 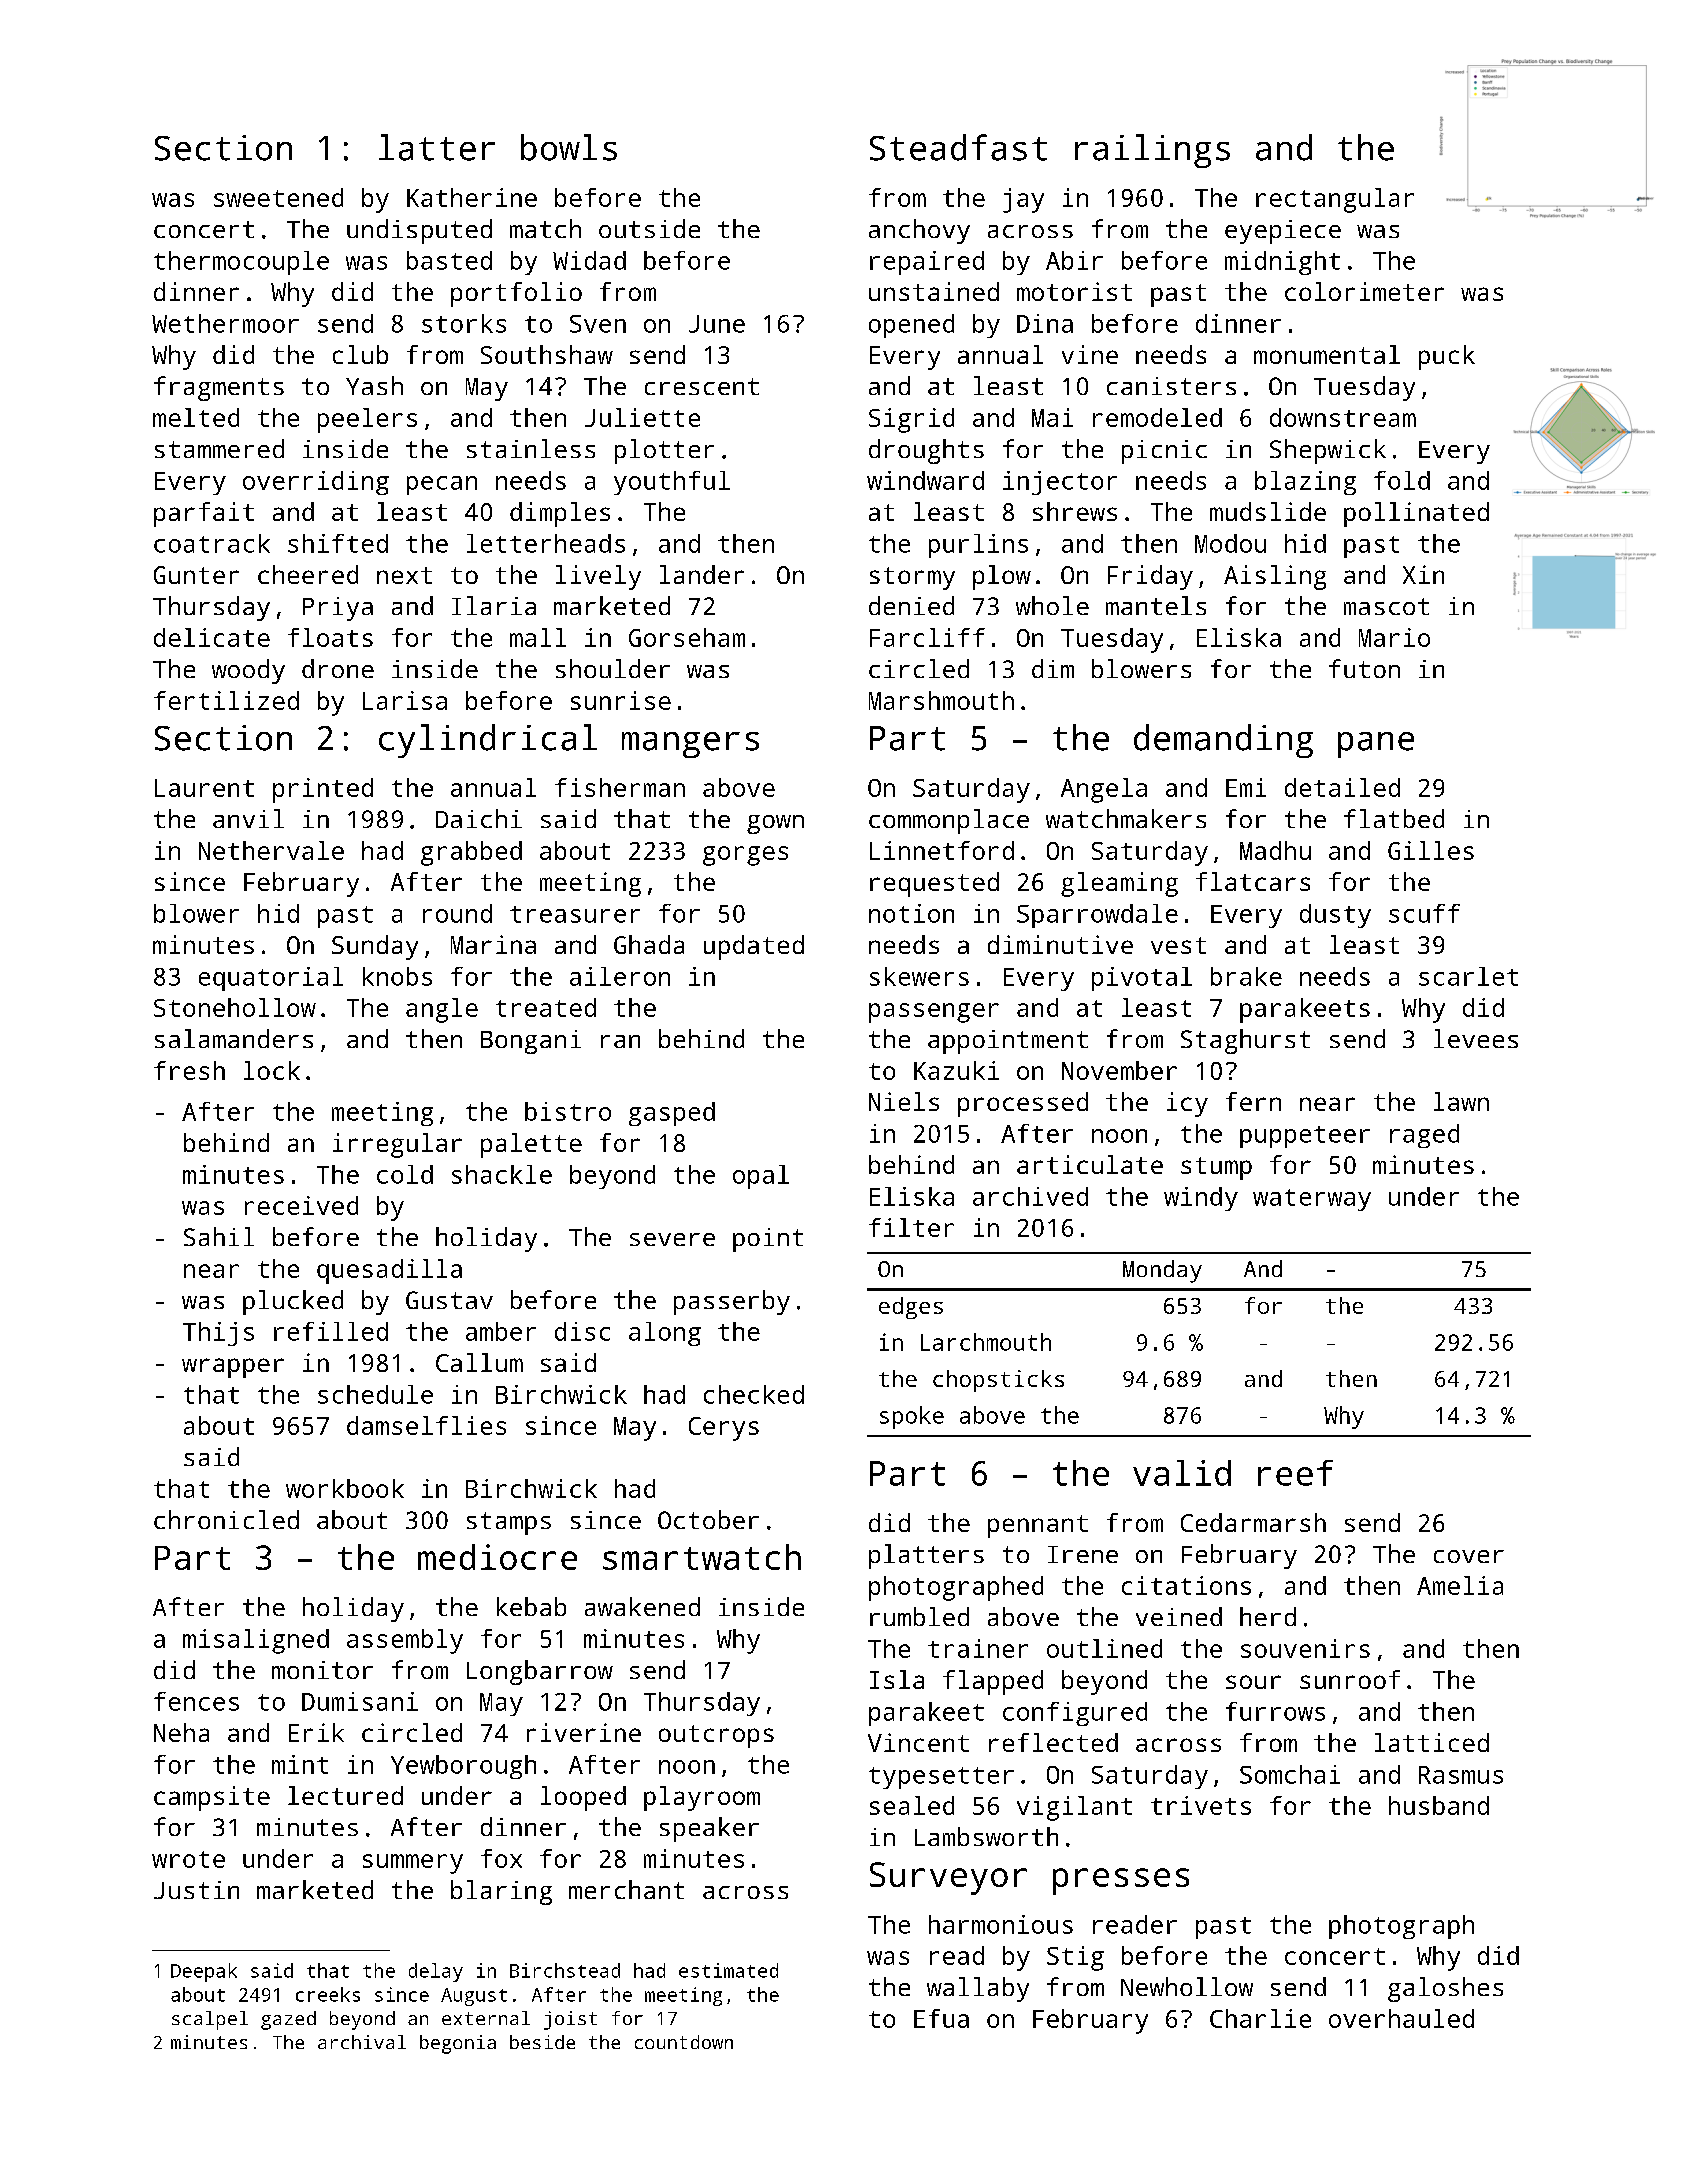 What do you see at coordinates (1364, 668) in the image?
I see `futon` at bounding box center [1364, 668].
